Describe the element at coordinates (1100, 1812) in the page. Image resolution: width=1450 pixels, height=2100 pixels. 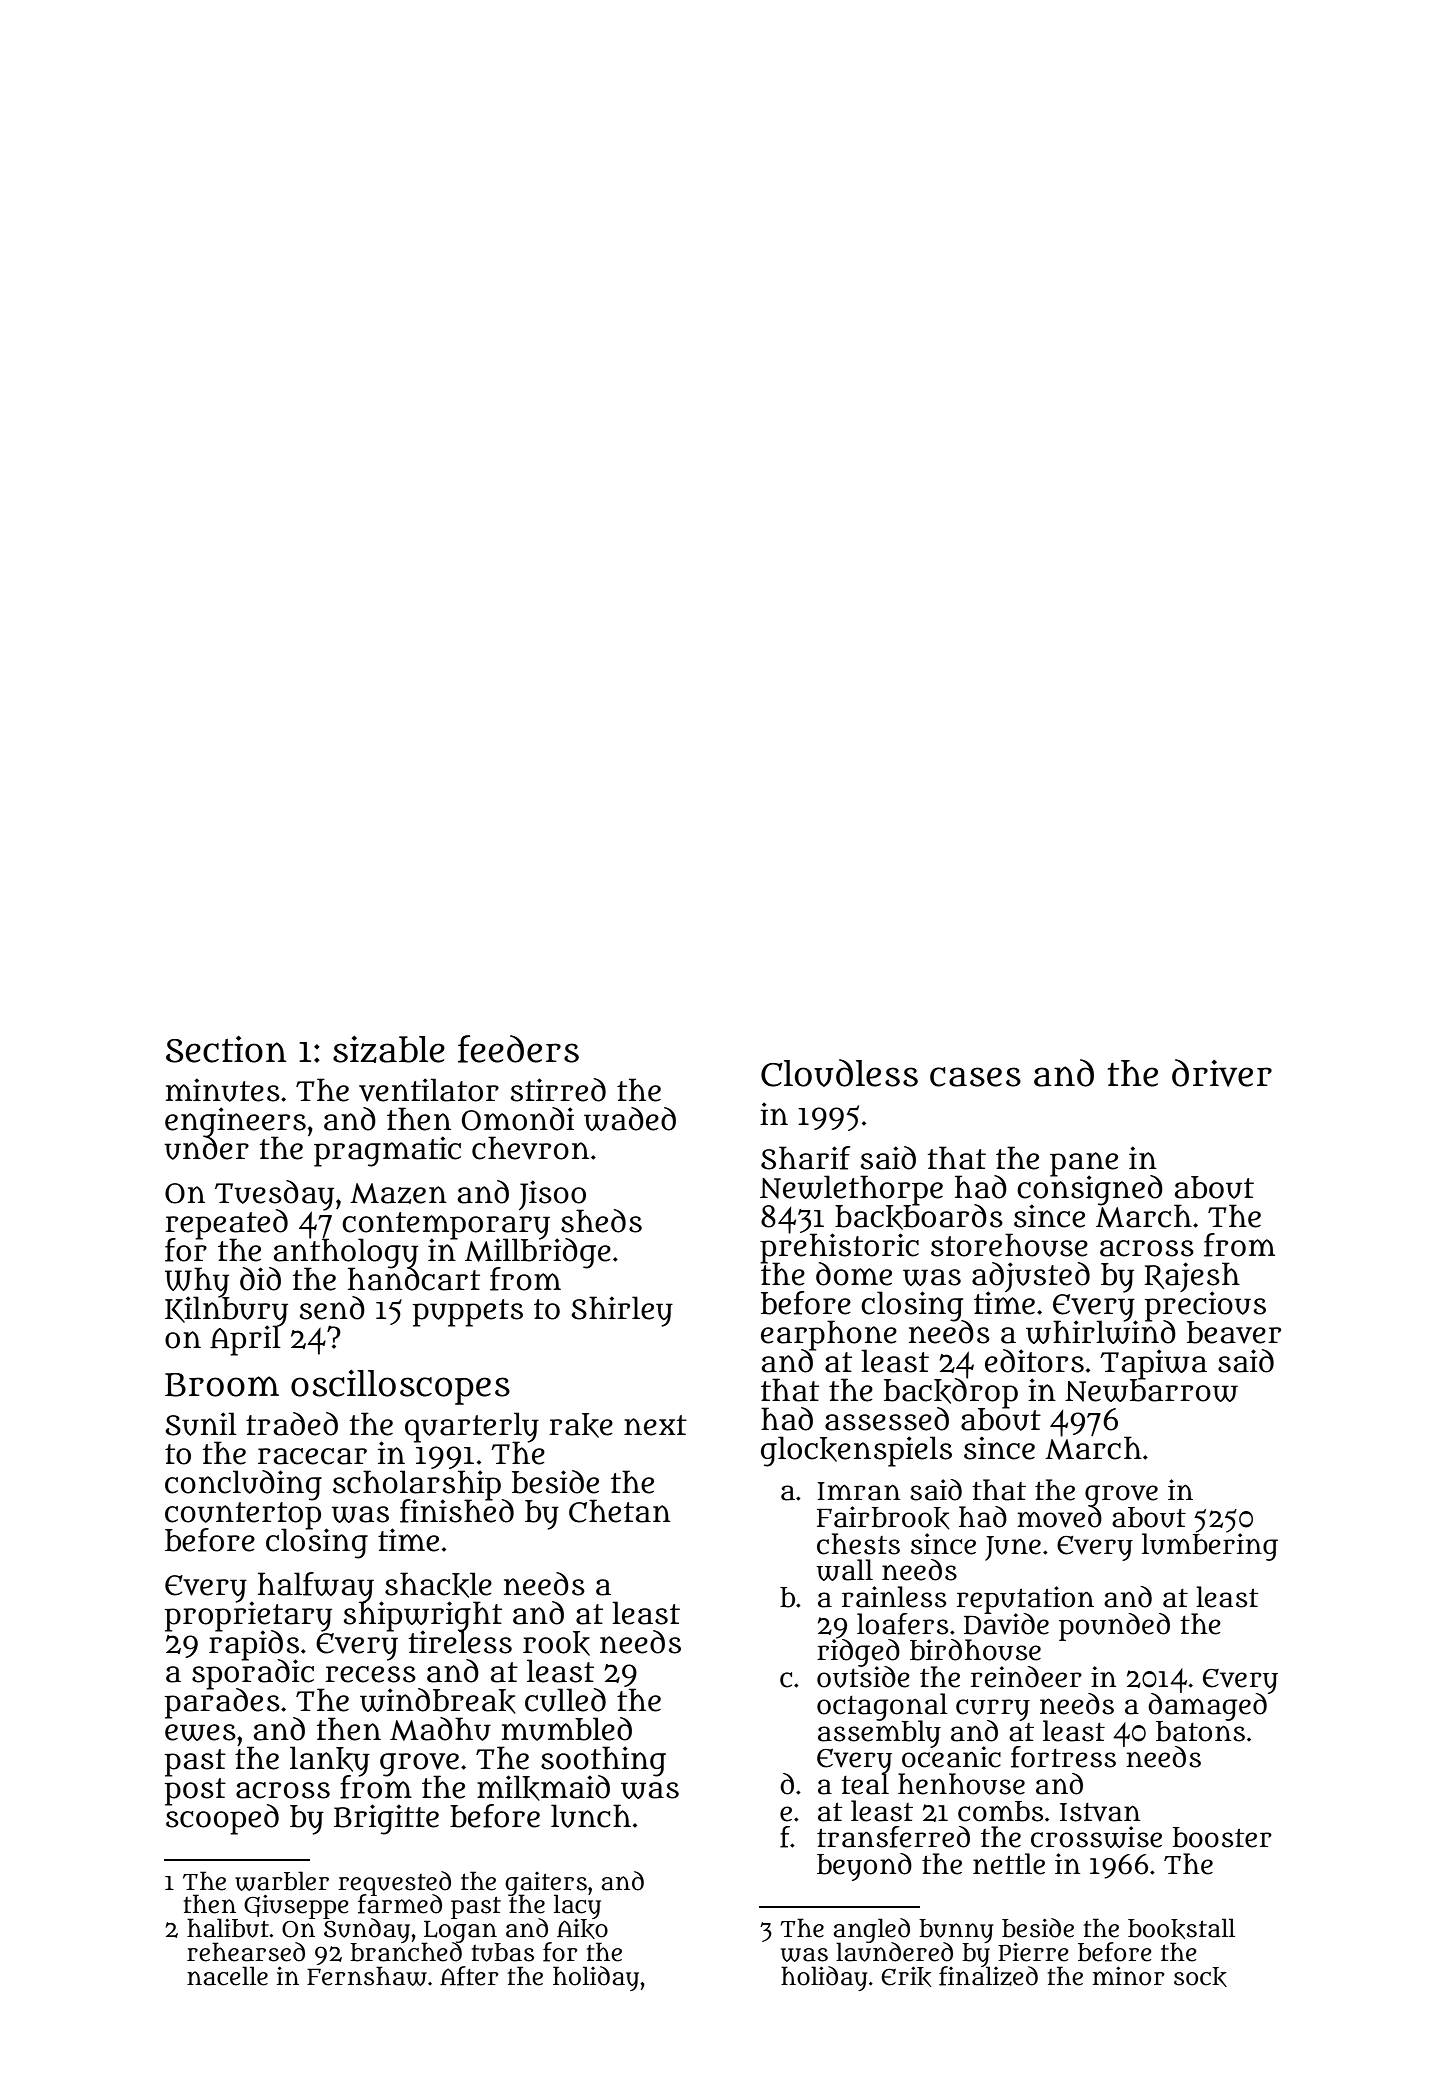
I see `Istvan` at that location.
